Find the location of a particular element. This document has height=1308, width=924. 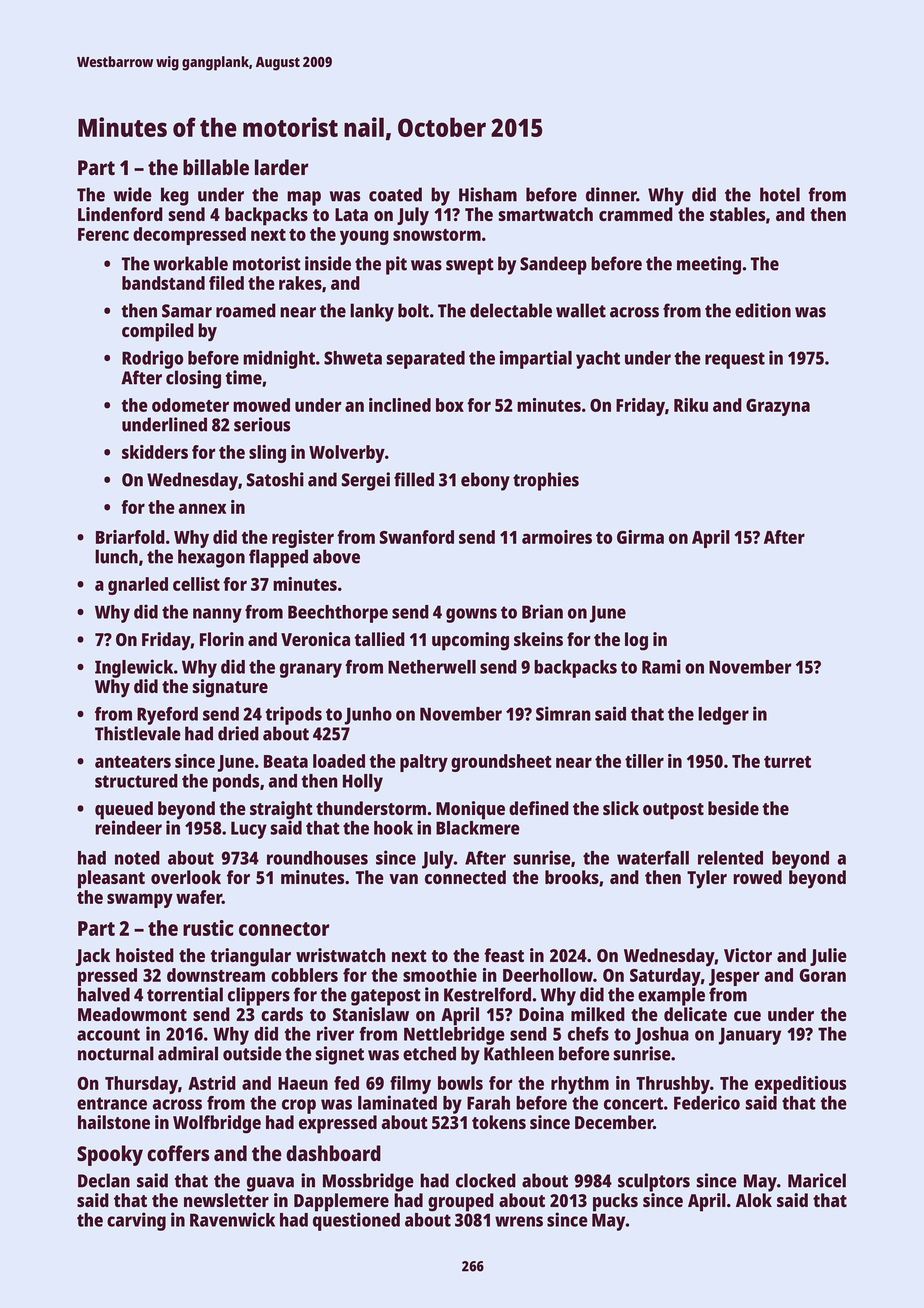

relented is located at coordinates (730, 858).
